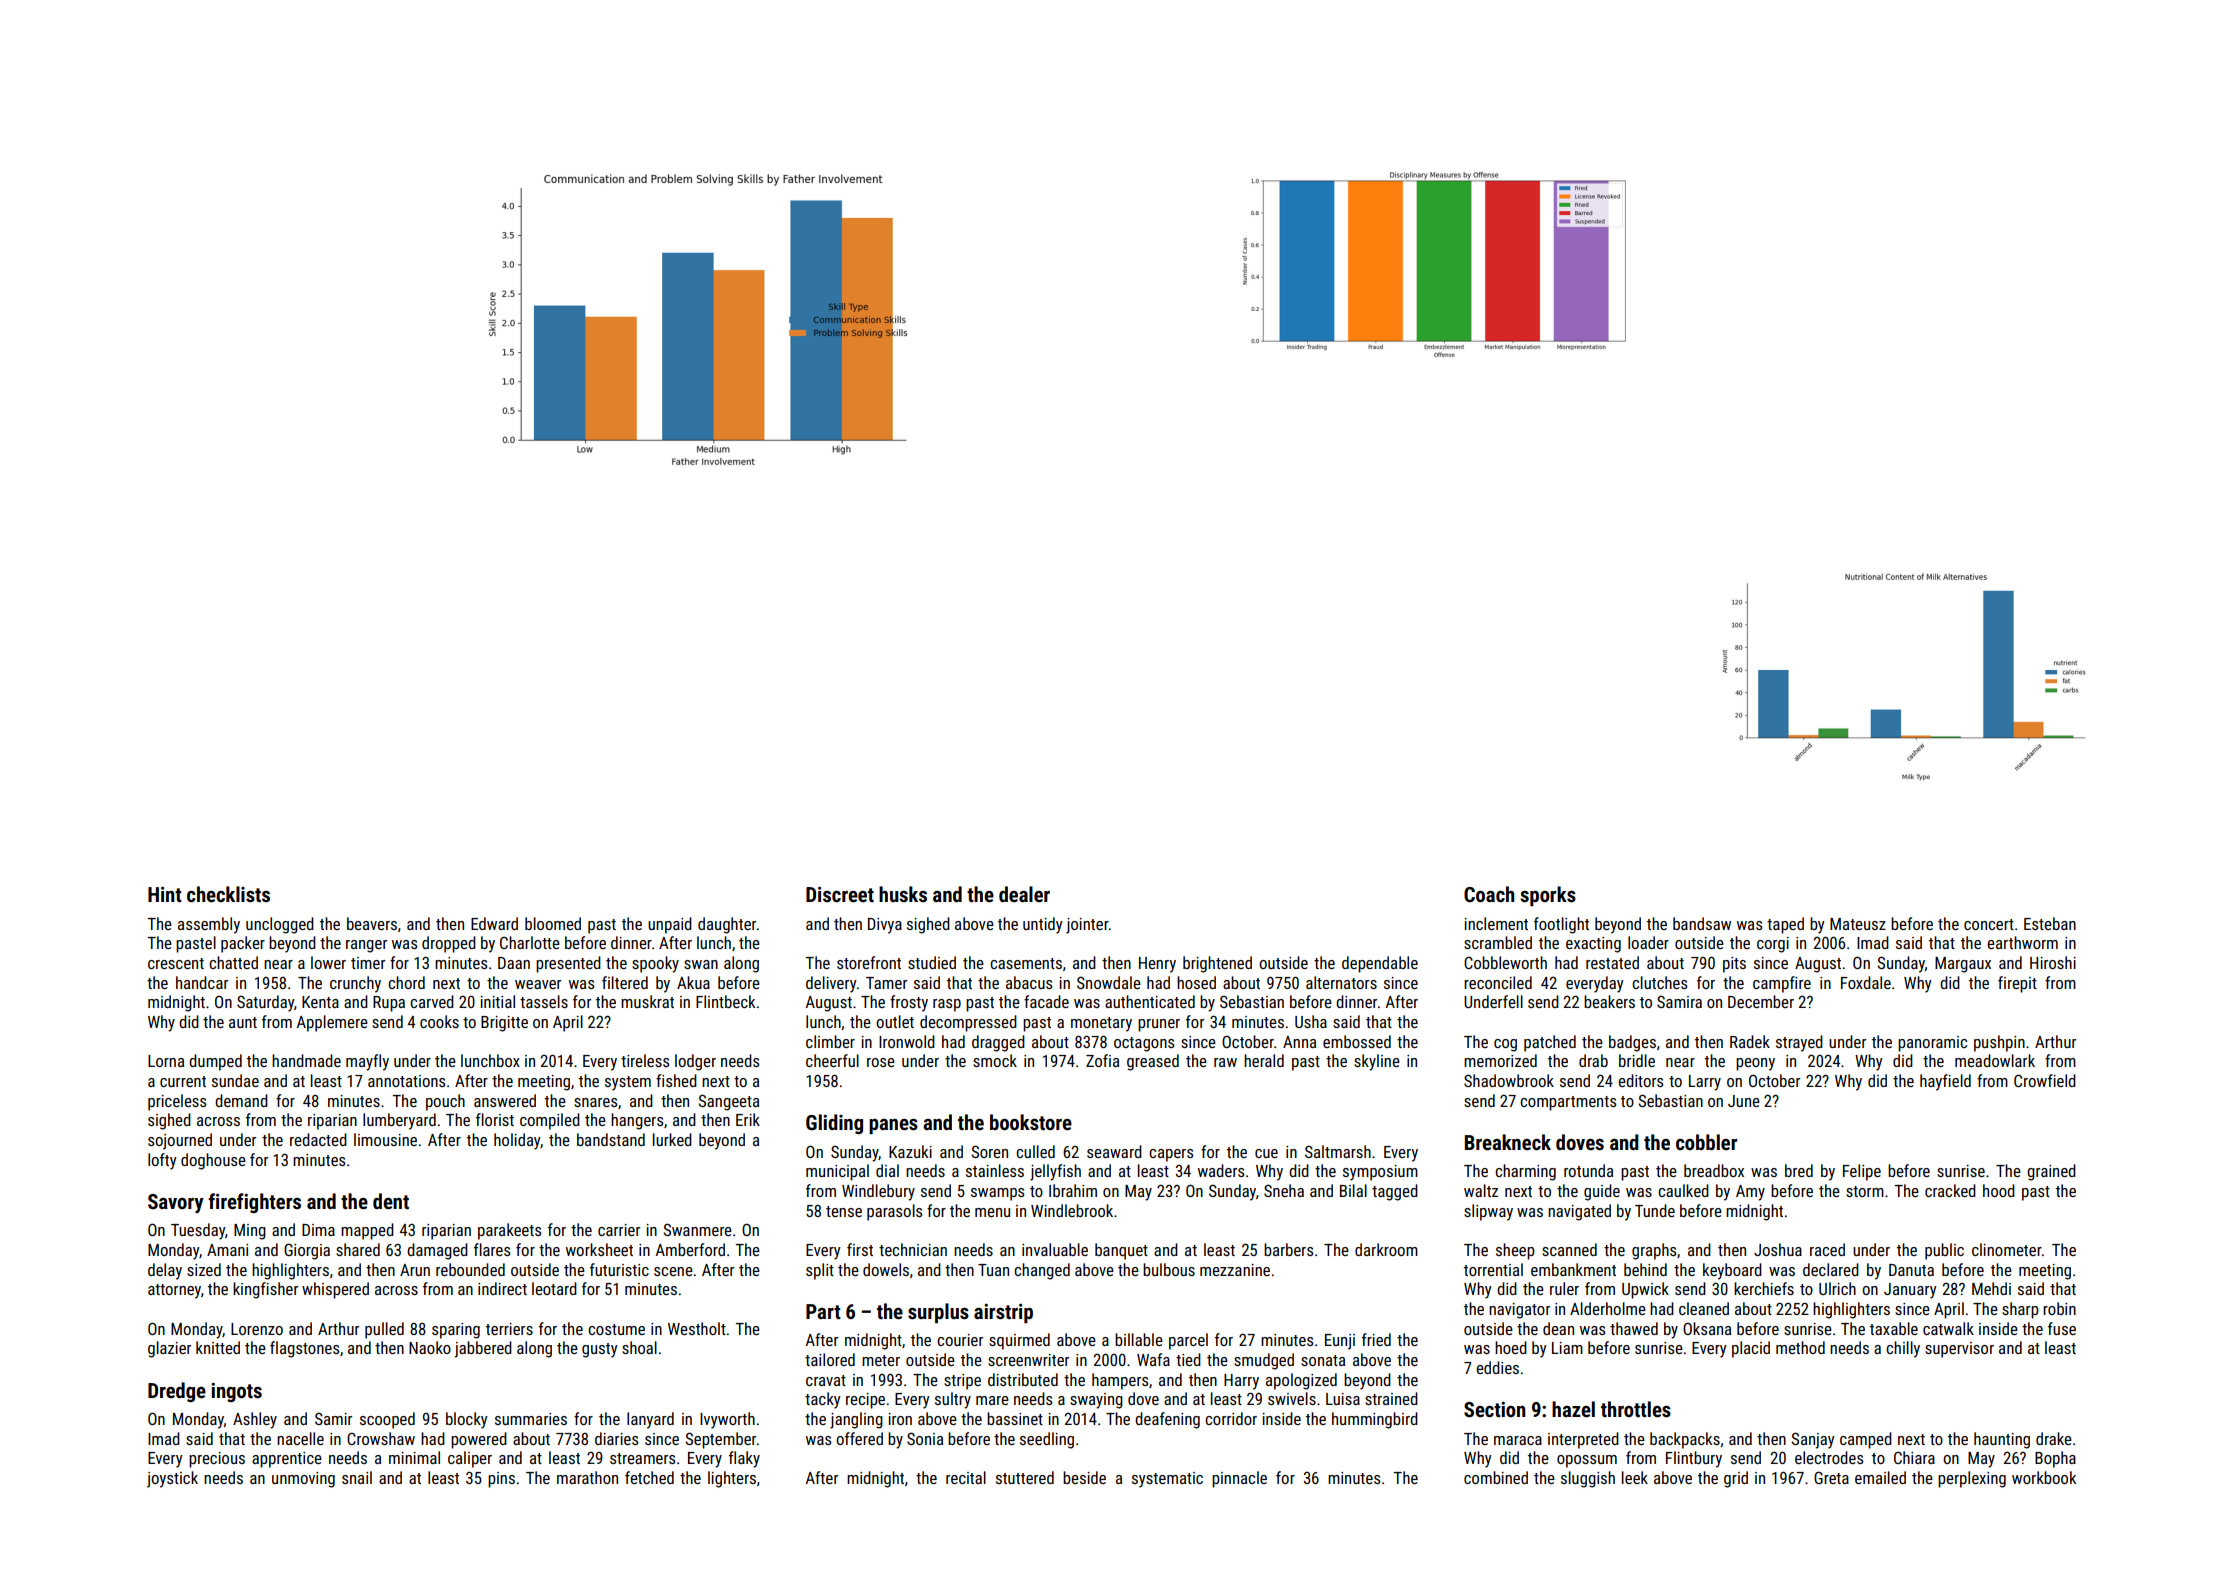 The width and height of the image is (2224, 1573). I want to click on Usha, so click(1311, 1021).
